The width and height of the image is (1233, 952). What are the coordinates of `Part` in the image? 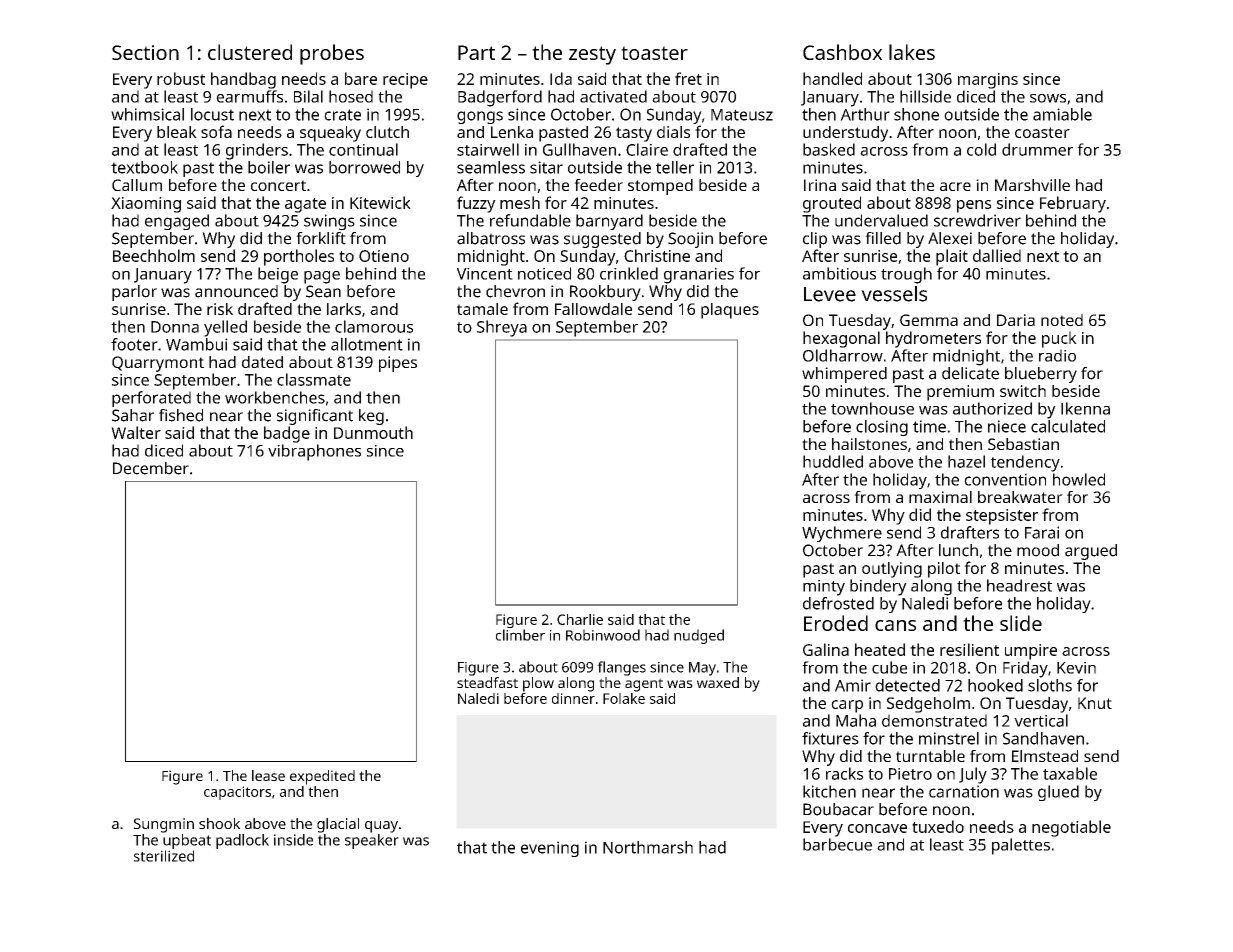 It's located at (476, 52).
